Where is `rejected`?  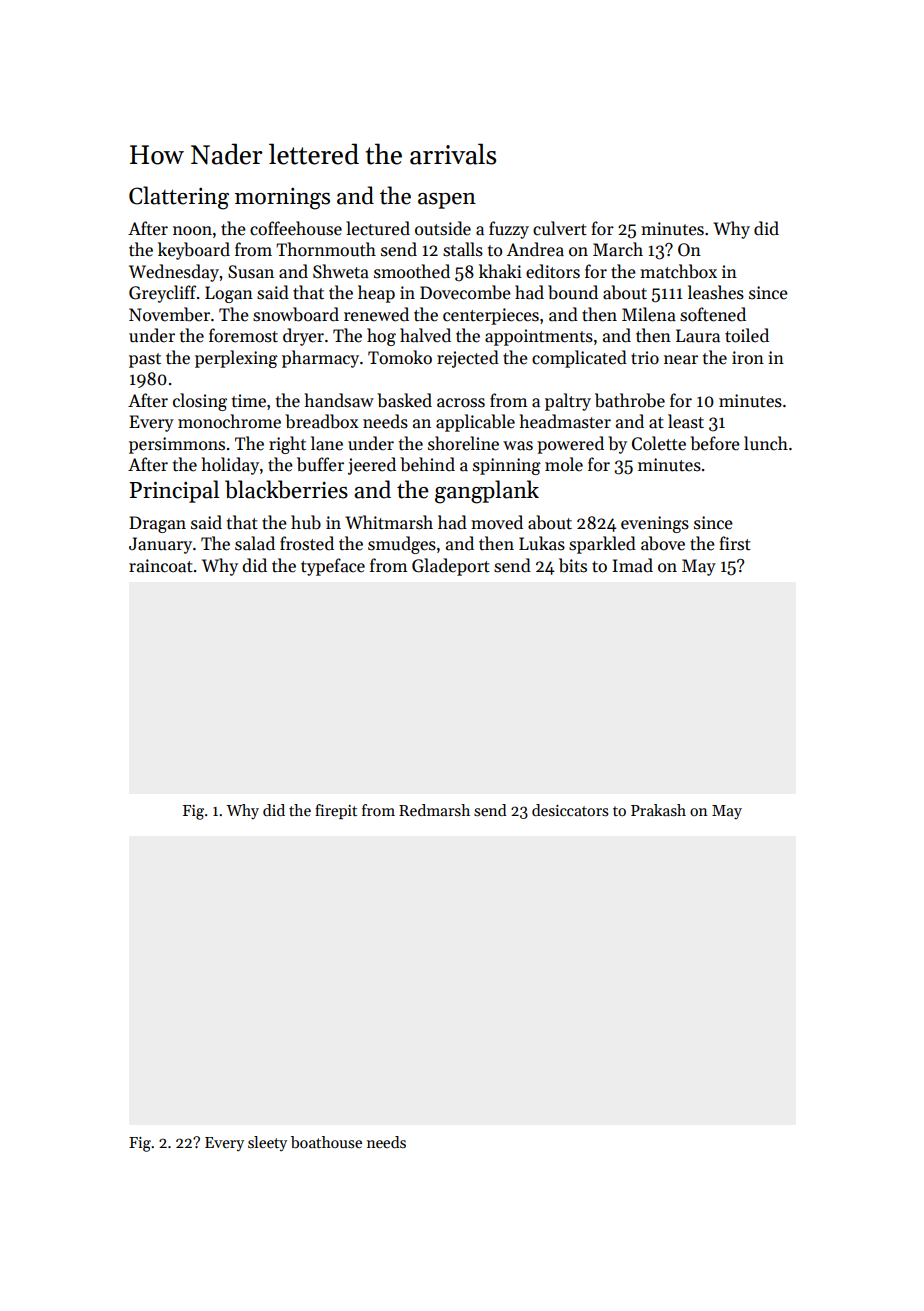
rejected is located at coordinates (468, 359).
